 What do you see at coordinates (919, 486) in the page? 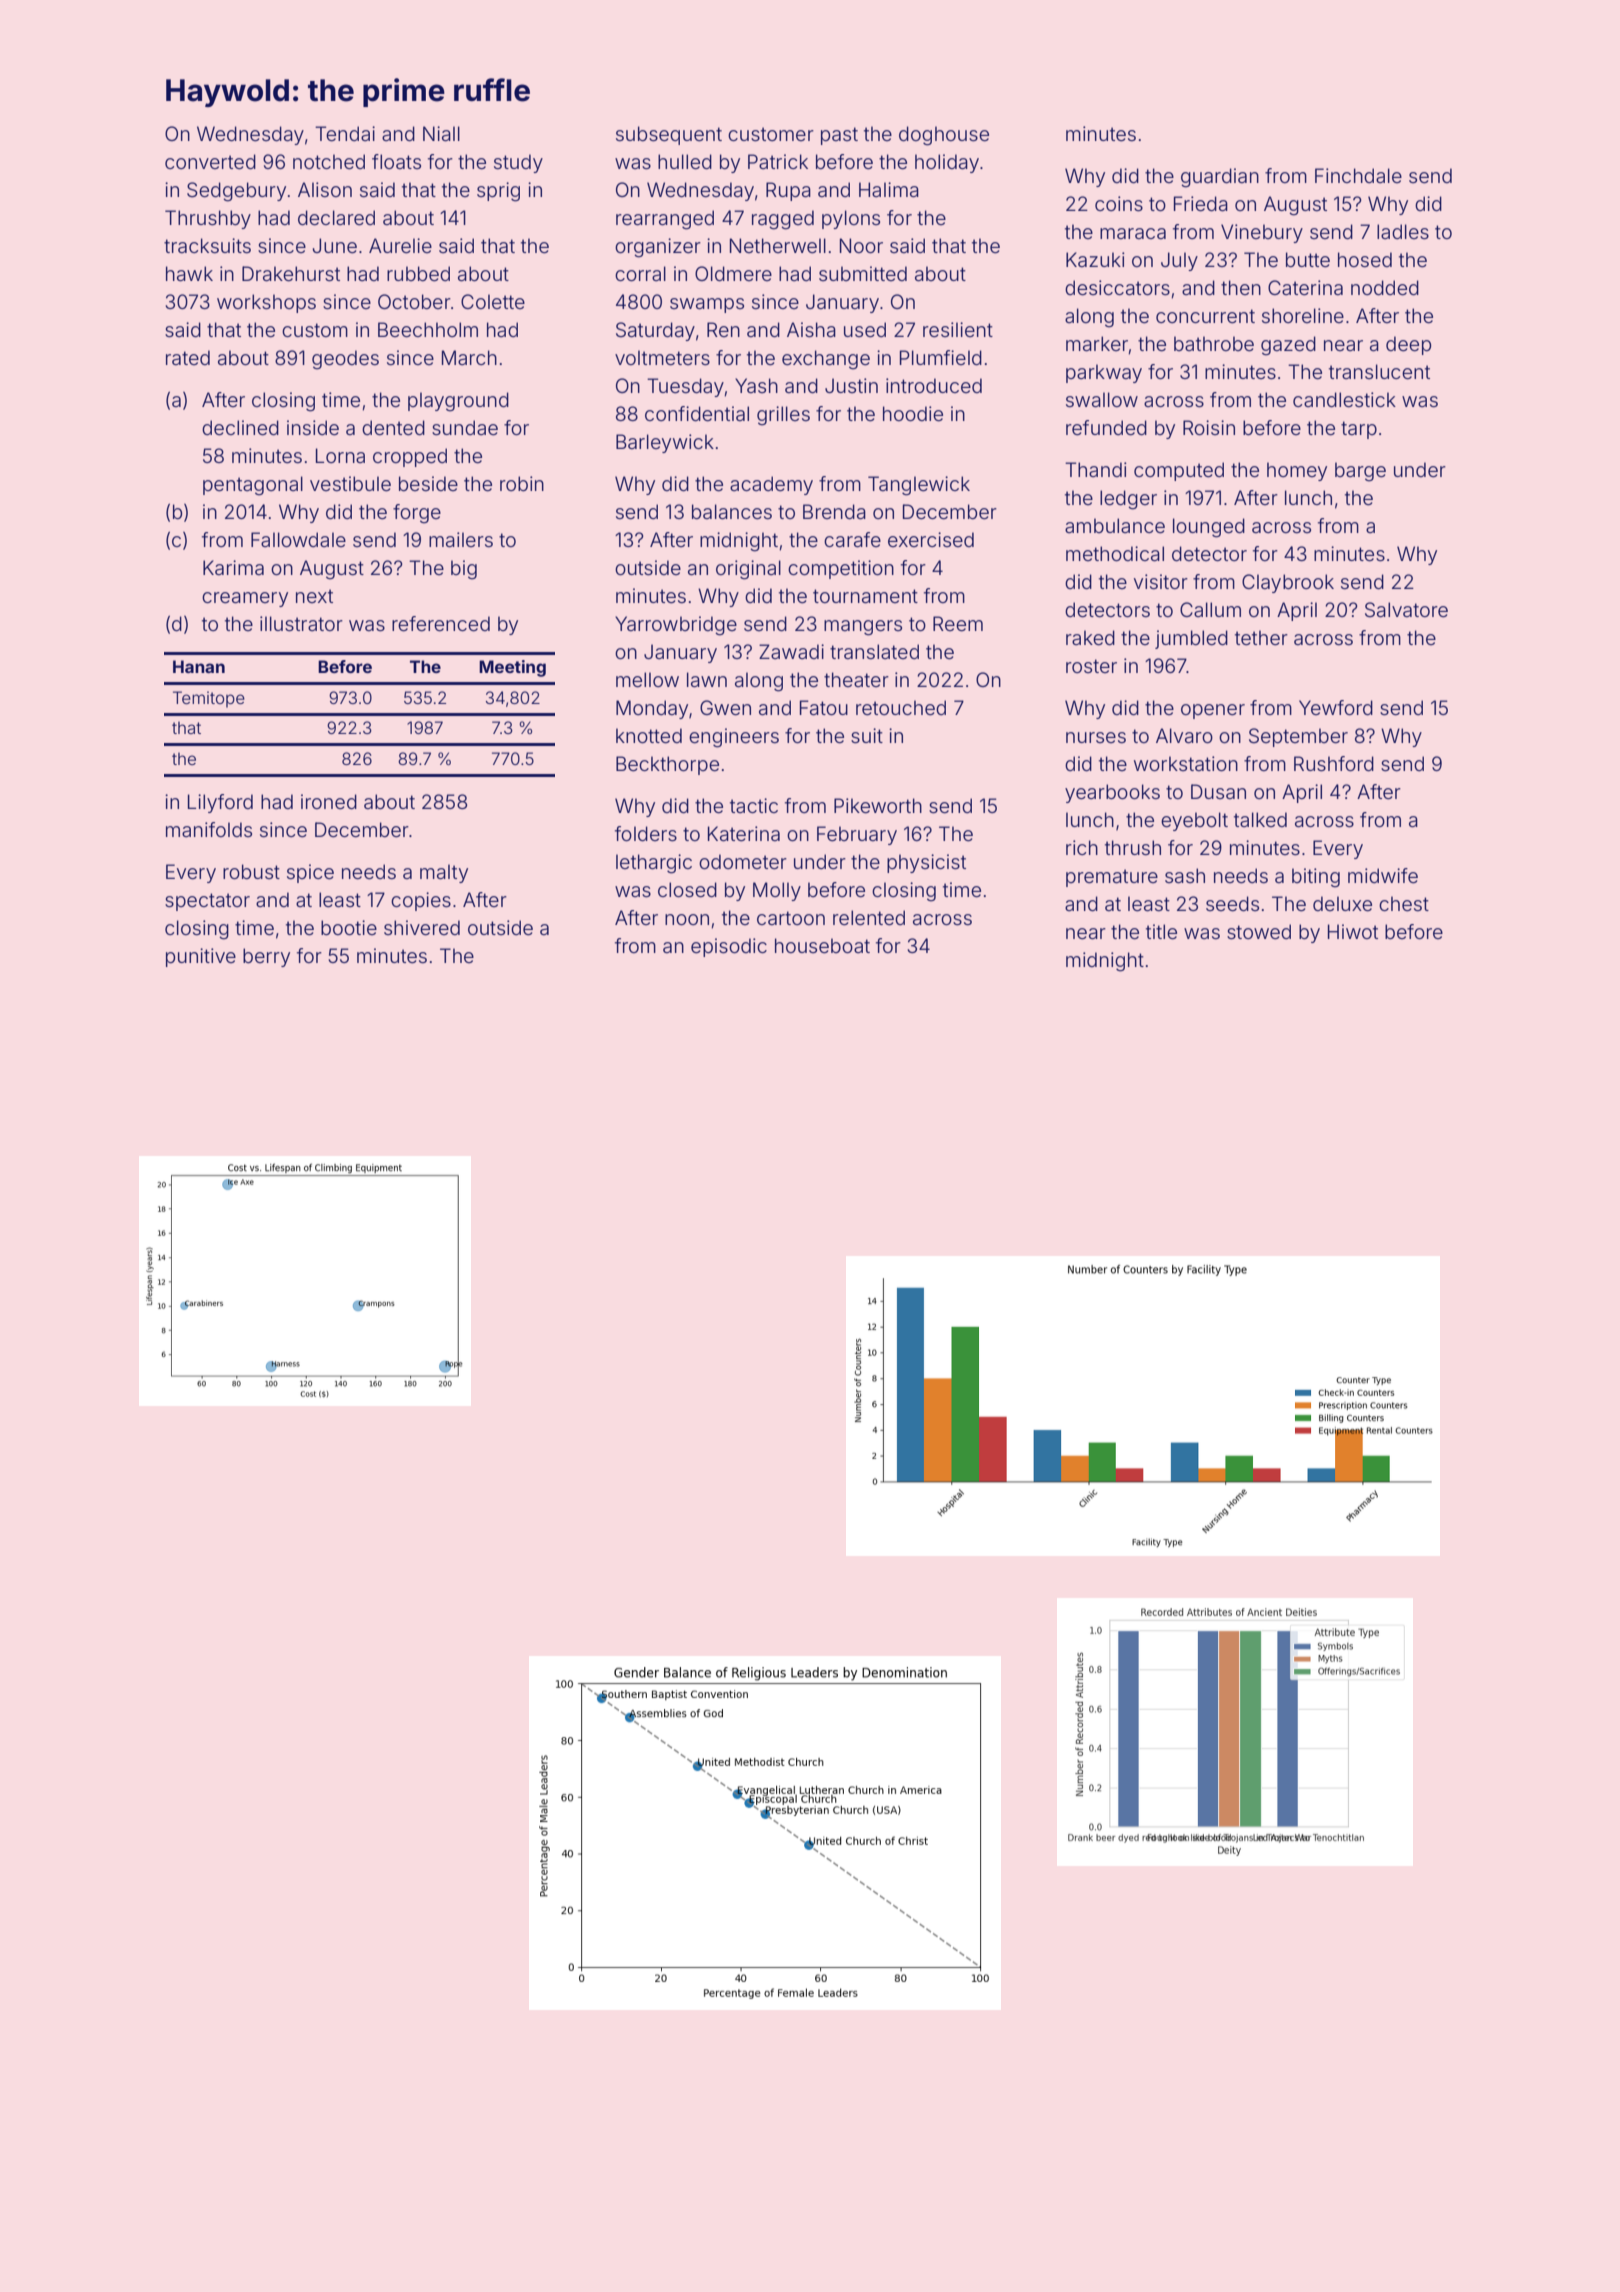
I see `Tanglewick` at bounding box center [919, 486].
